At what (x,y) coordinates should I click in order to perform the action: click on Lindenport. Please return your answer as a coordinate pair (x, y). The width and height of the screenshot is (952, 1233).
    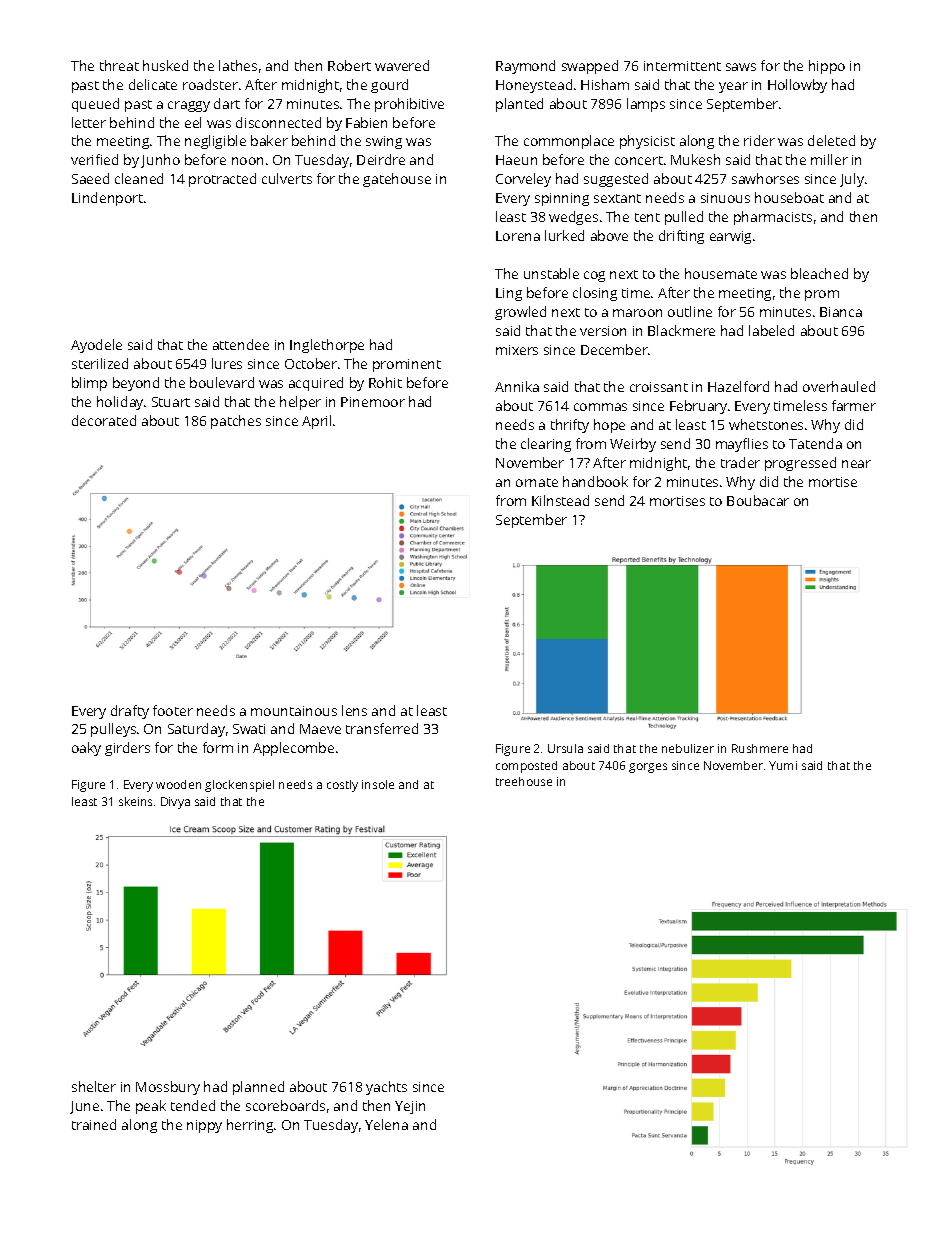
    Looking at the image, I should click on (107, 199).
